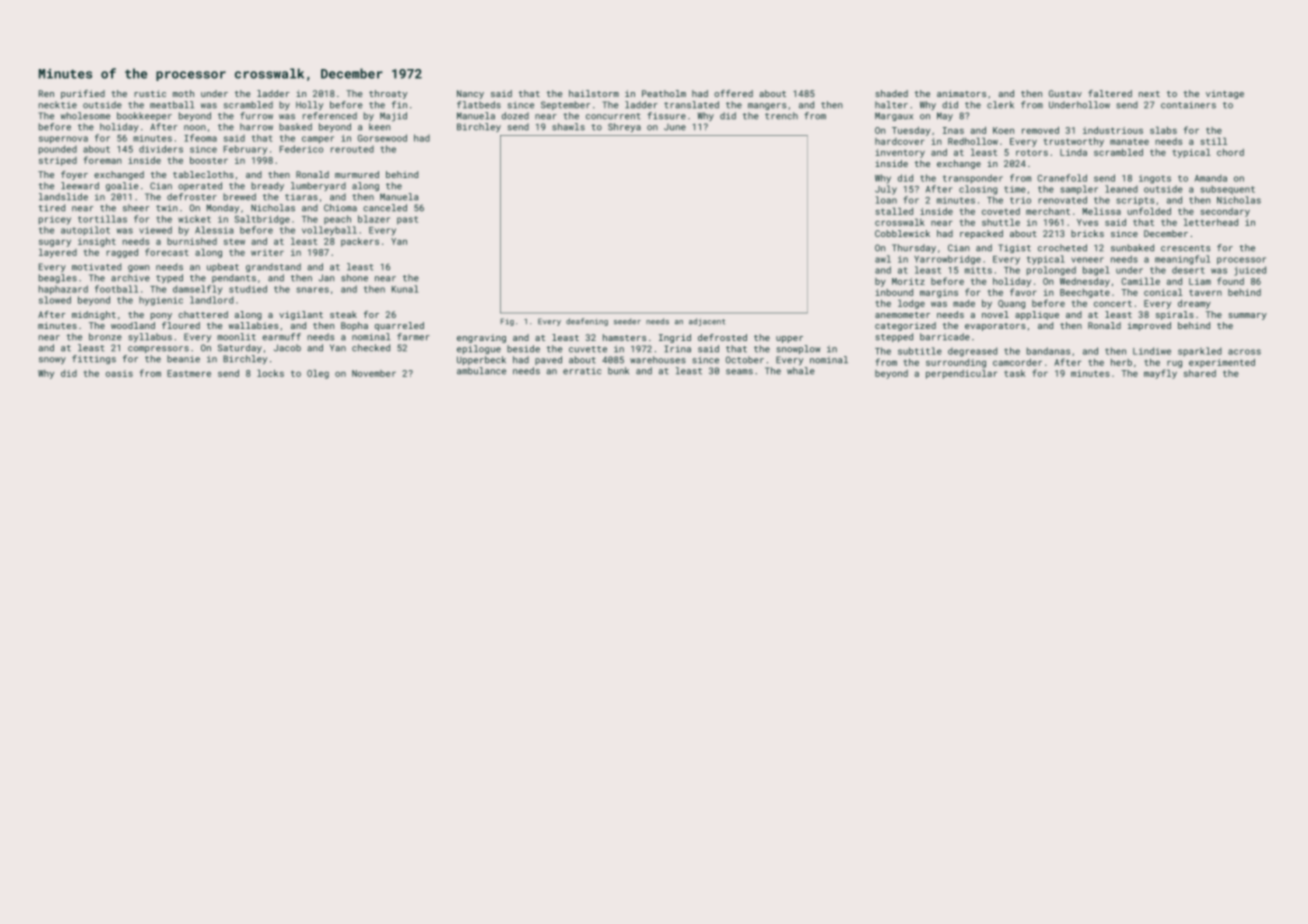 This screenshot has height=924, width=1308. What do you see at coordinates (481, 338) in the screenshot?
I see `engraving` at bounding box center [481, 338].
